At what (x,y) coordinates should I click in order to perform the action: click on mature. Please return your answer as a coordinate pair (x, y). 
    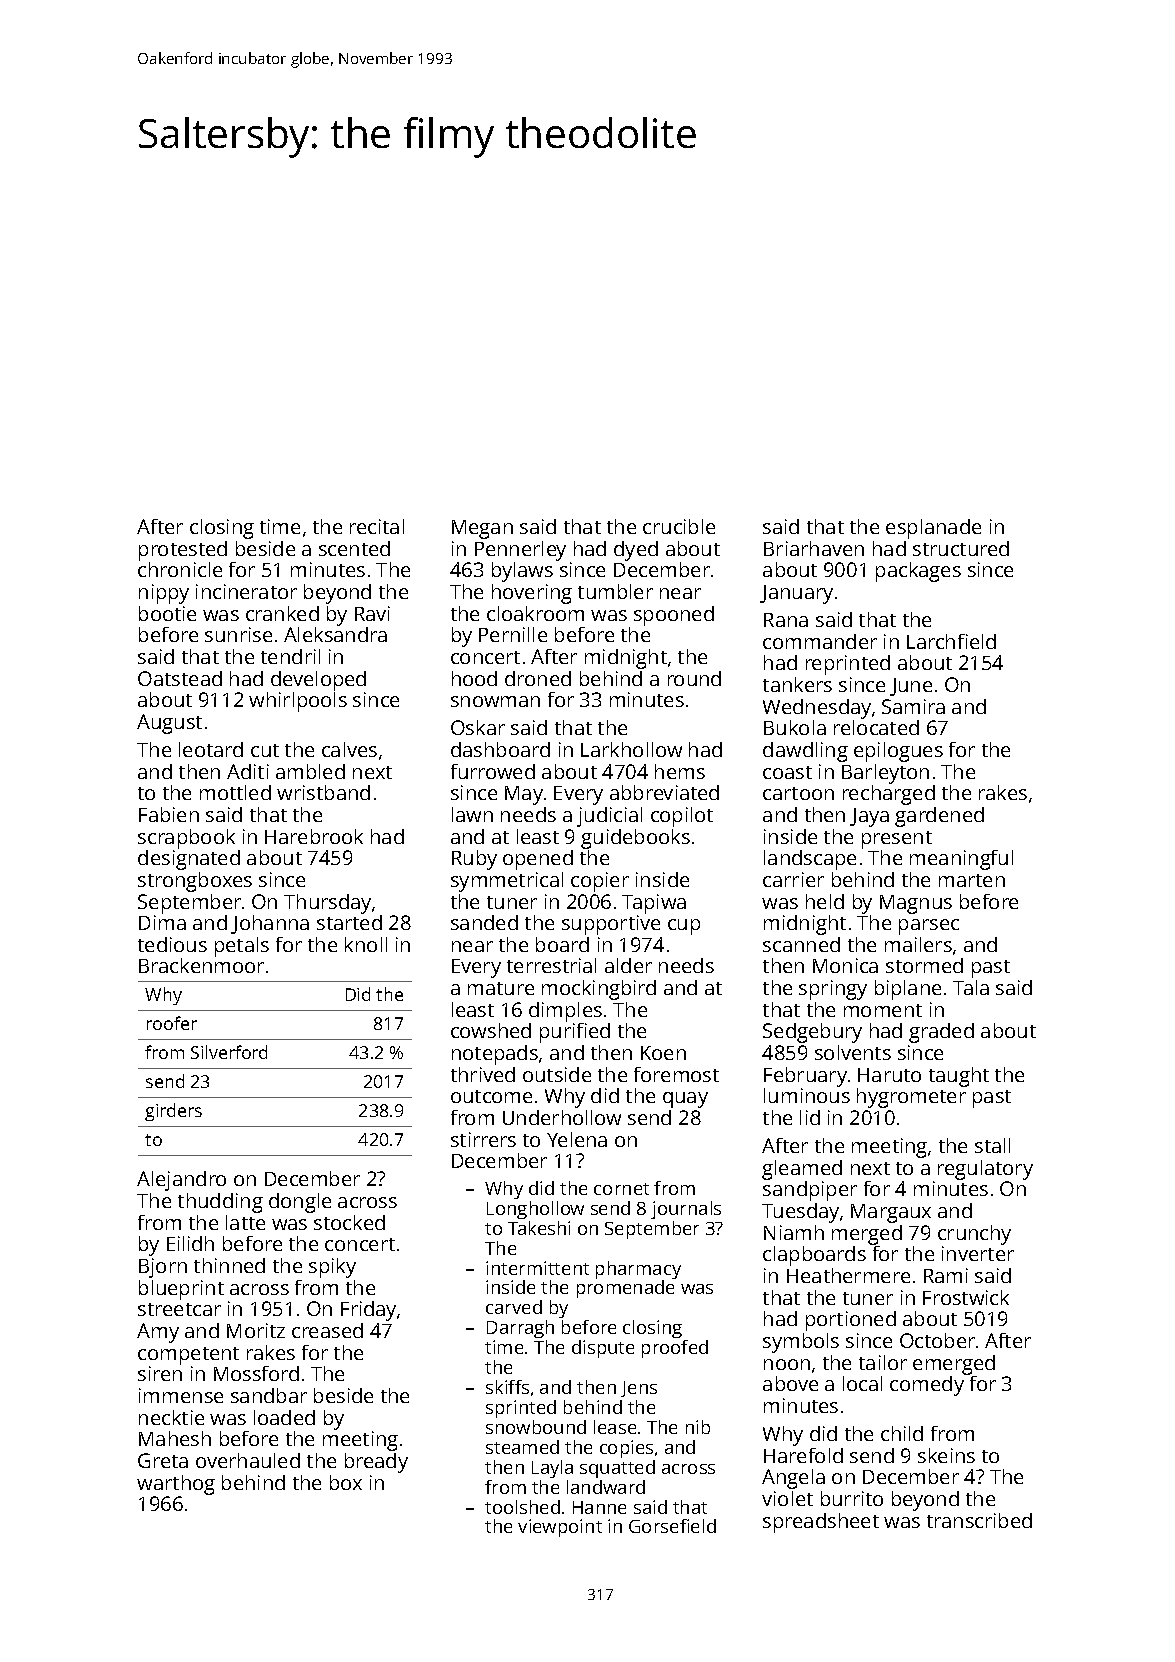
    Looking at the image, I should click on (501, 988).
